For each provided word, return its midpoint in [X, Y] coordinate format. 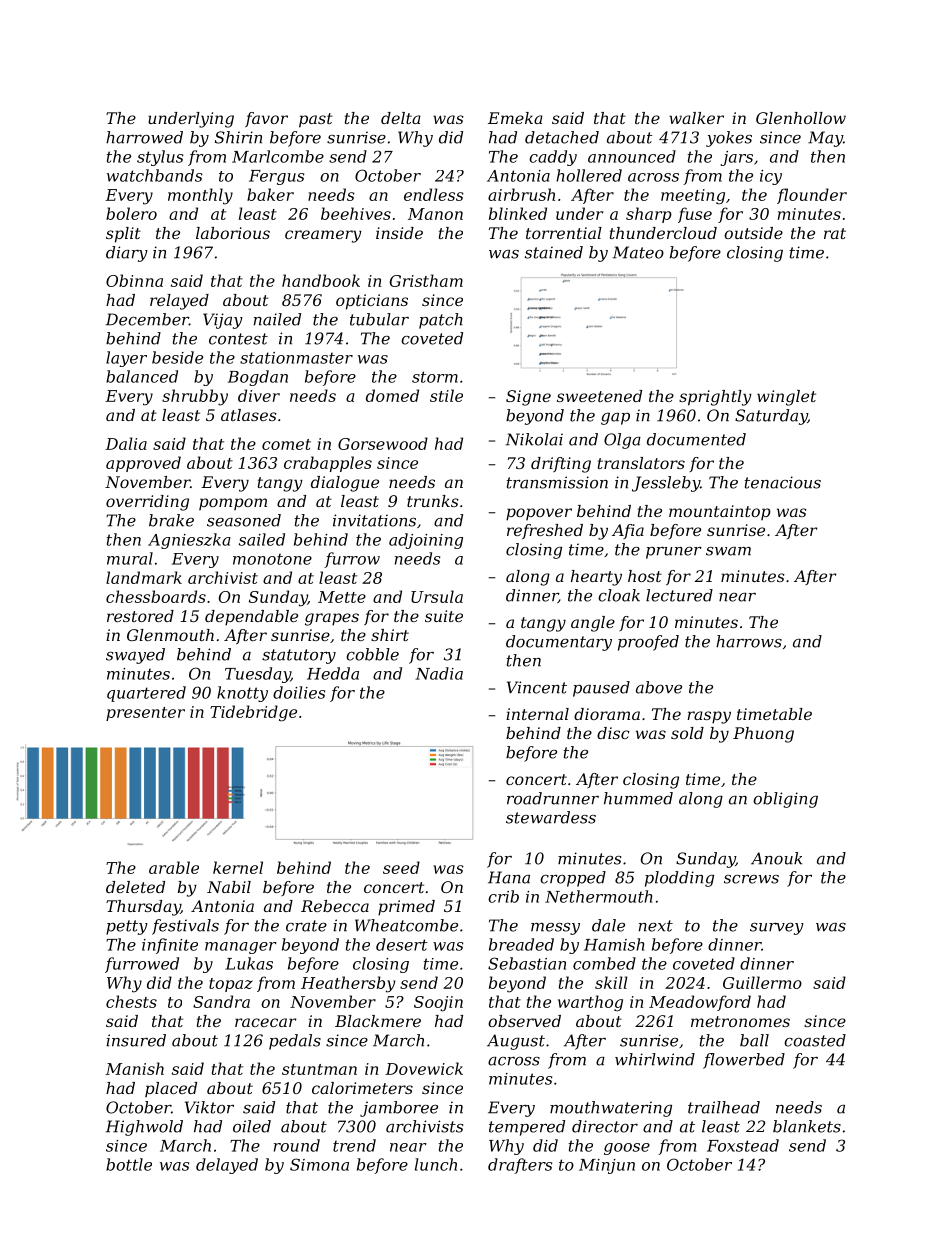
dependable [251, 618]
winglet [786, 398]
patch [441, 321]
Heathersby [348, 984]
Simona [319, 1164]
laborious [233, 233]
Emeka [515, 118]
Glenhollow [801, 118]
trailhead [724, 1107]
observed [524, 1021]
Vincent [537, 687]
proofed [648, 643]
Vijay [223, 321]
